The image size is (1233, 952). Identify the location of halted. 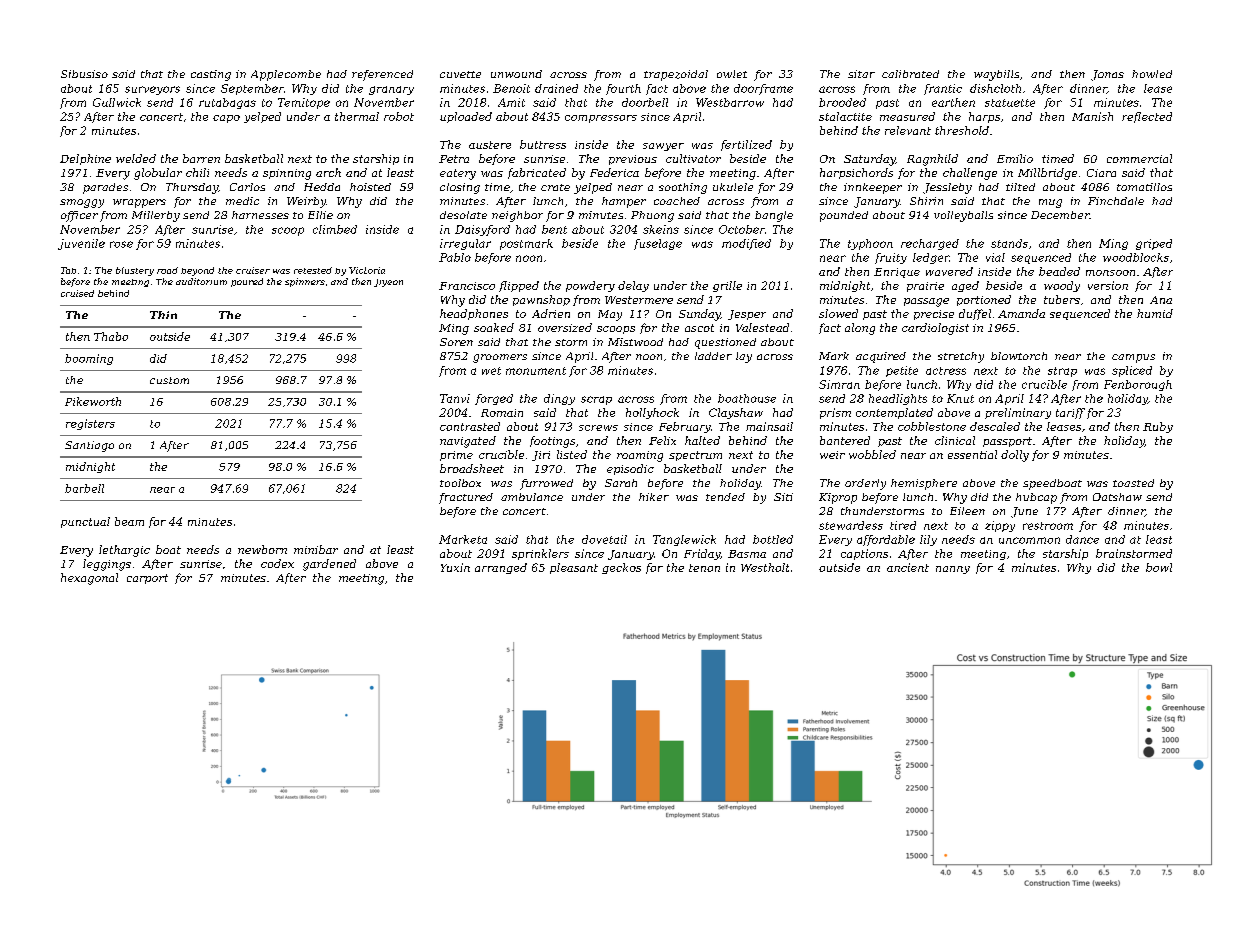
(702, 440).
